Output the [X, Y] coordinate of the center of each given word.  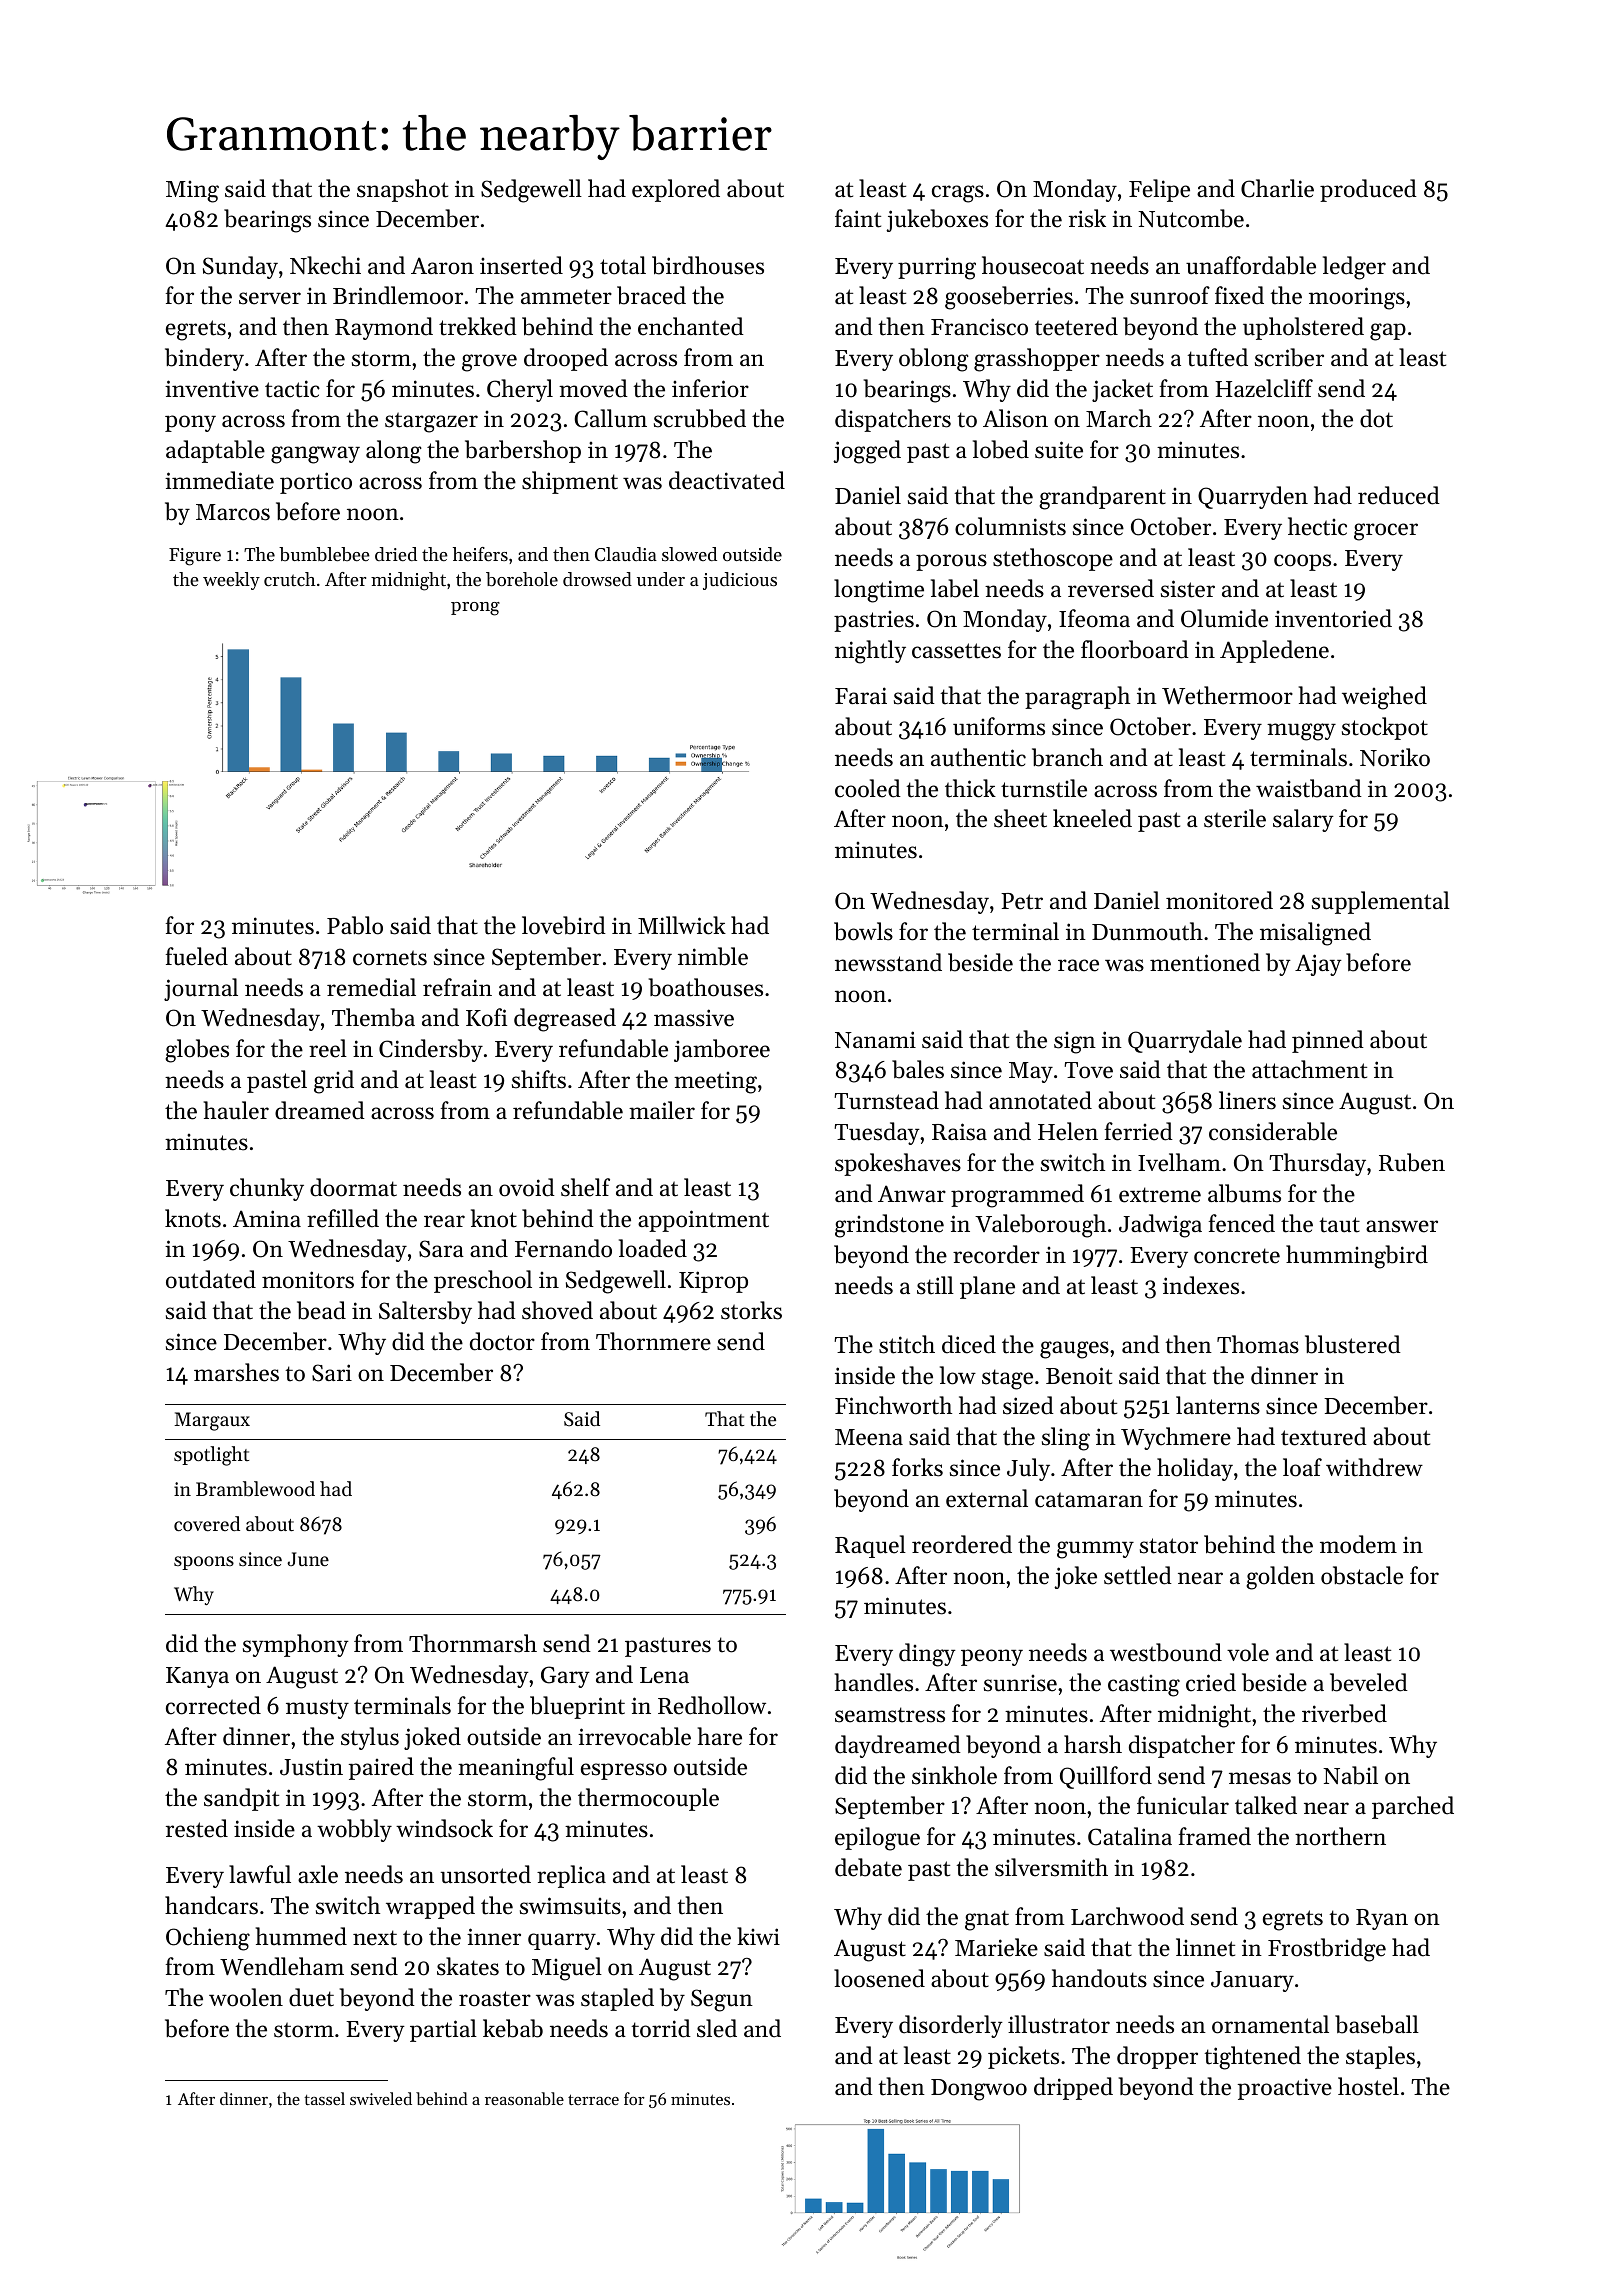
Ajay [1318, 965]
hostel [1368, 2086]
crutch [290, 579]
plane [987, 1287]
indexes [1201, 1285]
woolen [246, 1997]
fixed [1239, 295]
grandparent [1102, 498]
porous [951, 562]
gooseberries [1009, 298]
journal [201, 989]
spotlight [211, 1456]
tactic [292, 389]
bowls [863, 931]
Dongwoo [979, 2090]
